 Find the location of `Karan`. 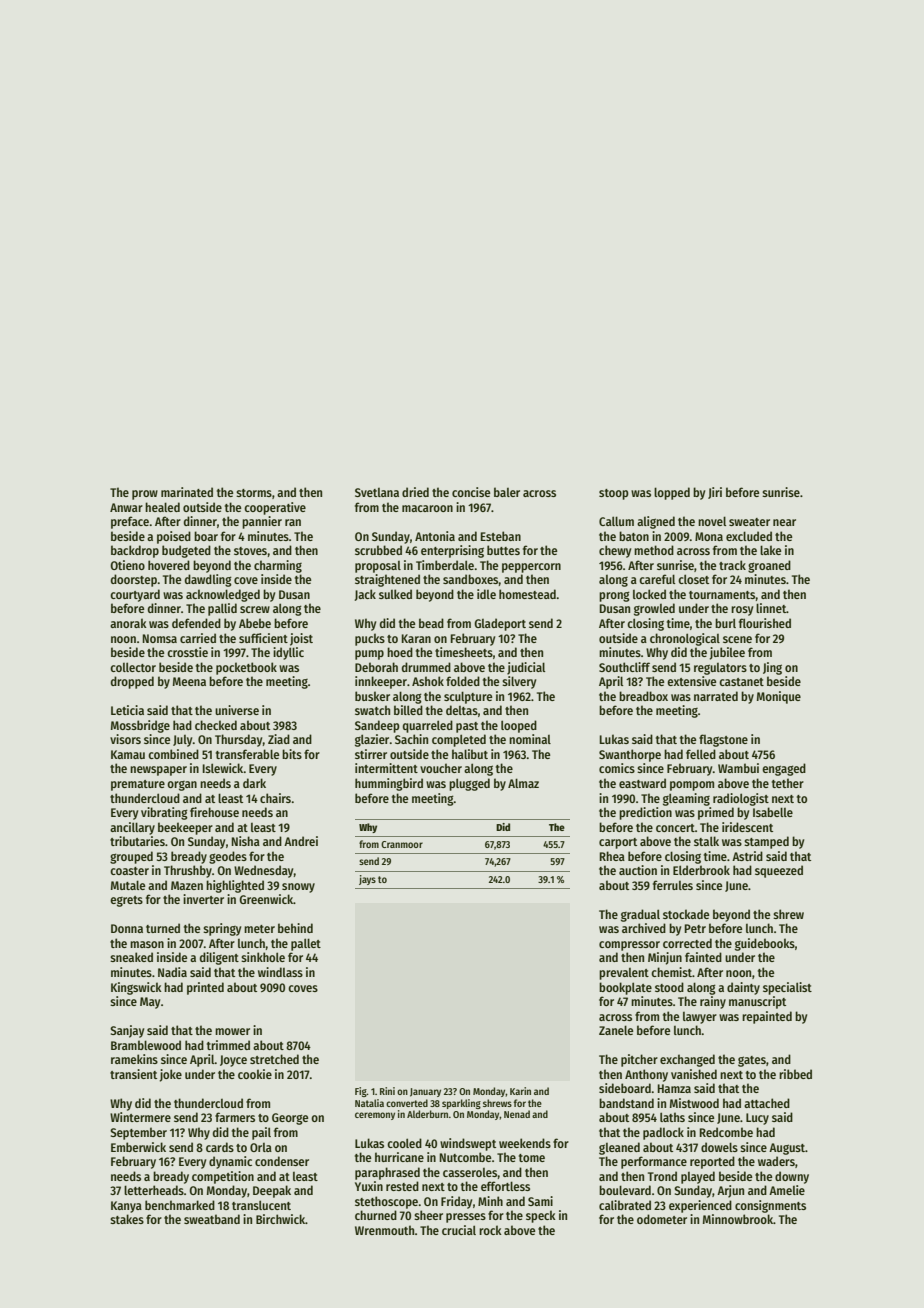

Karan is located at coordinates (416, 638).
